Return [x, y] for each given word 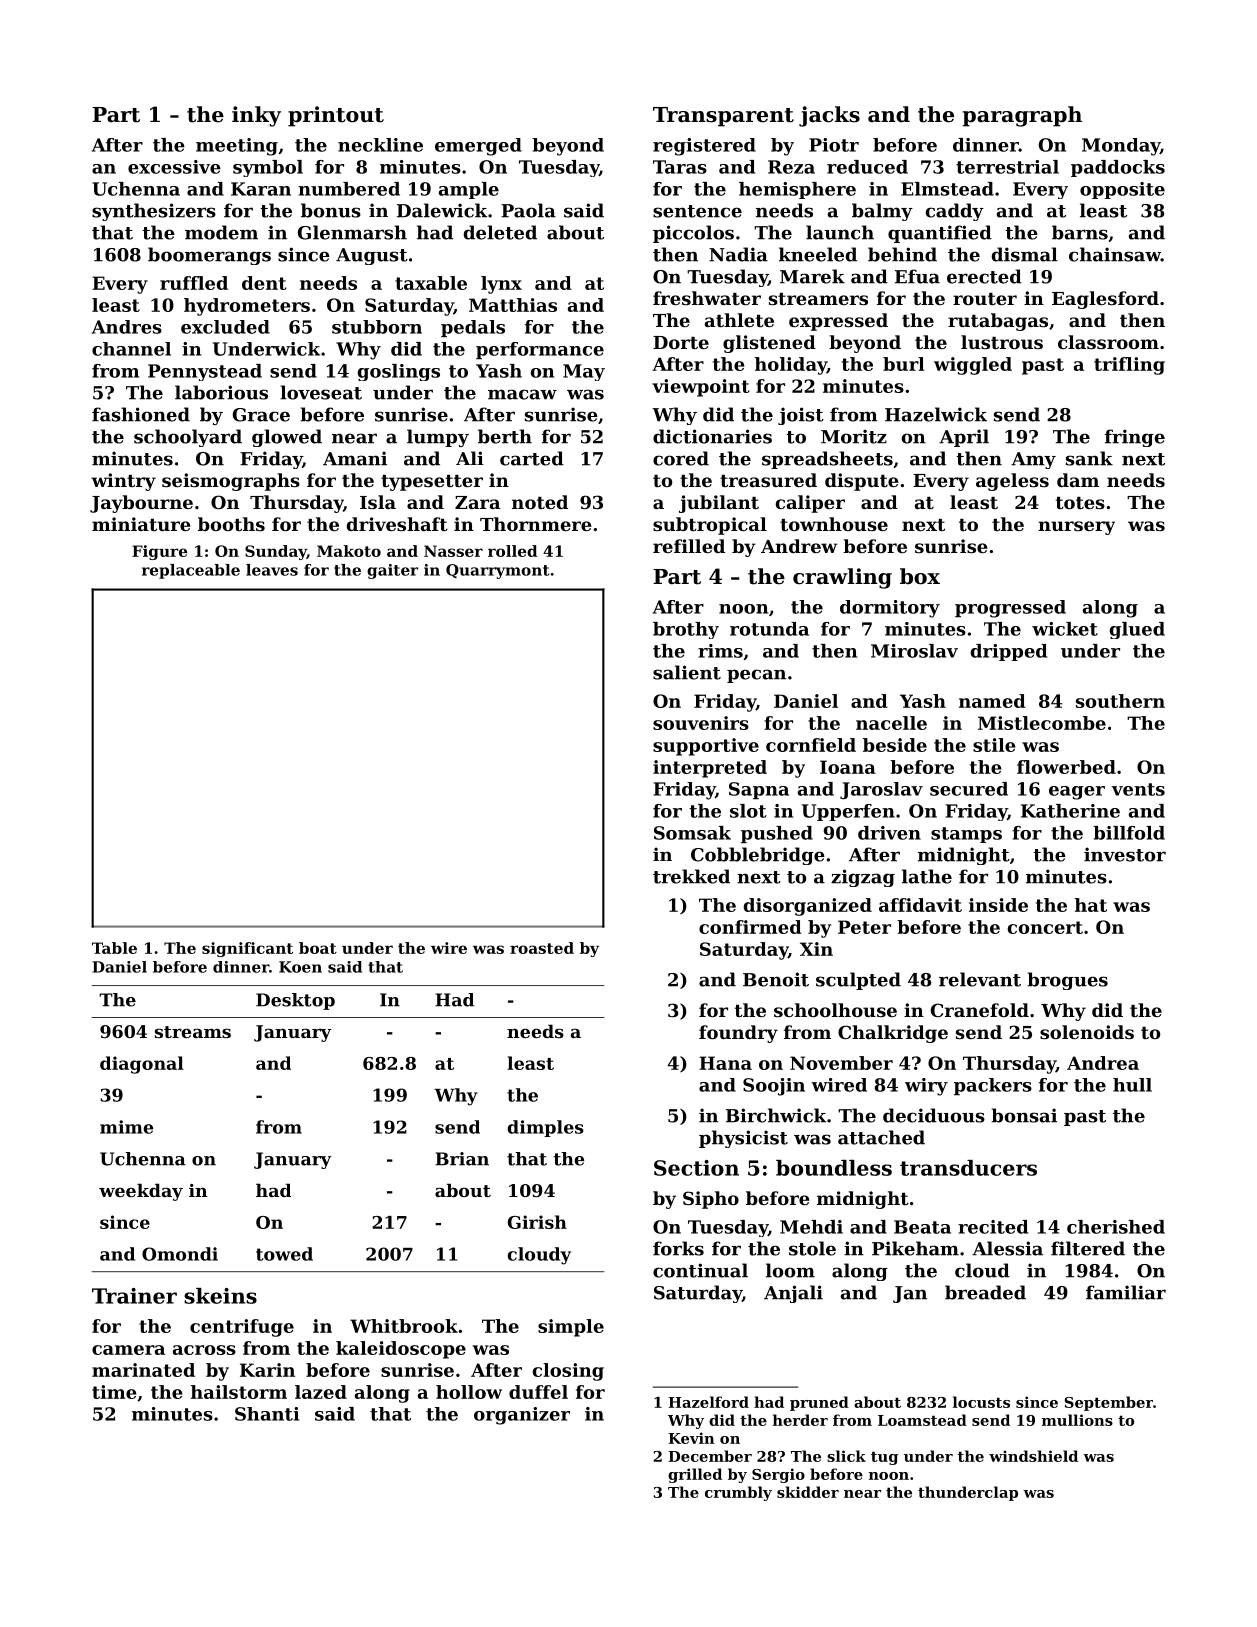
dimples [545, 1128]
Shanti [267, 1414]
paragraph [1022, 116]
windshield [1033, 1456]
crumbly [738, 1493]
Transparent [723, 117]
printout [336, 116]
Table [114, 948]
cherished [1116, 1227]
